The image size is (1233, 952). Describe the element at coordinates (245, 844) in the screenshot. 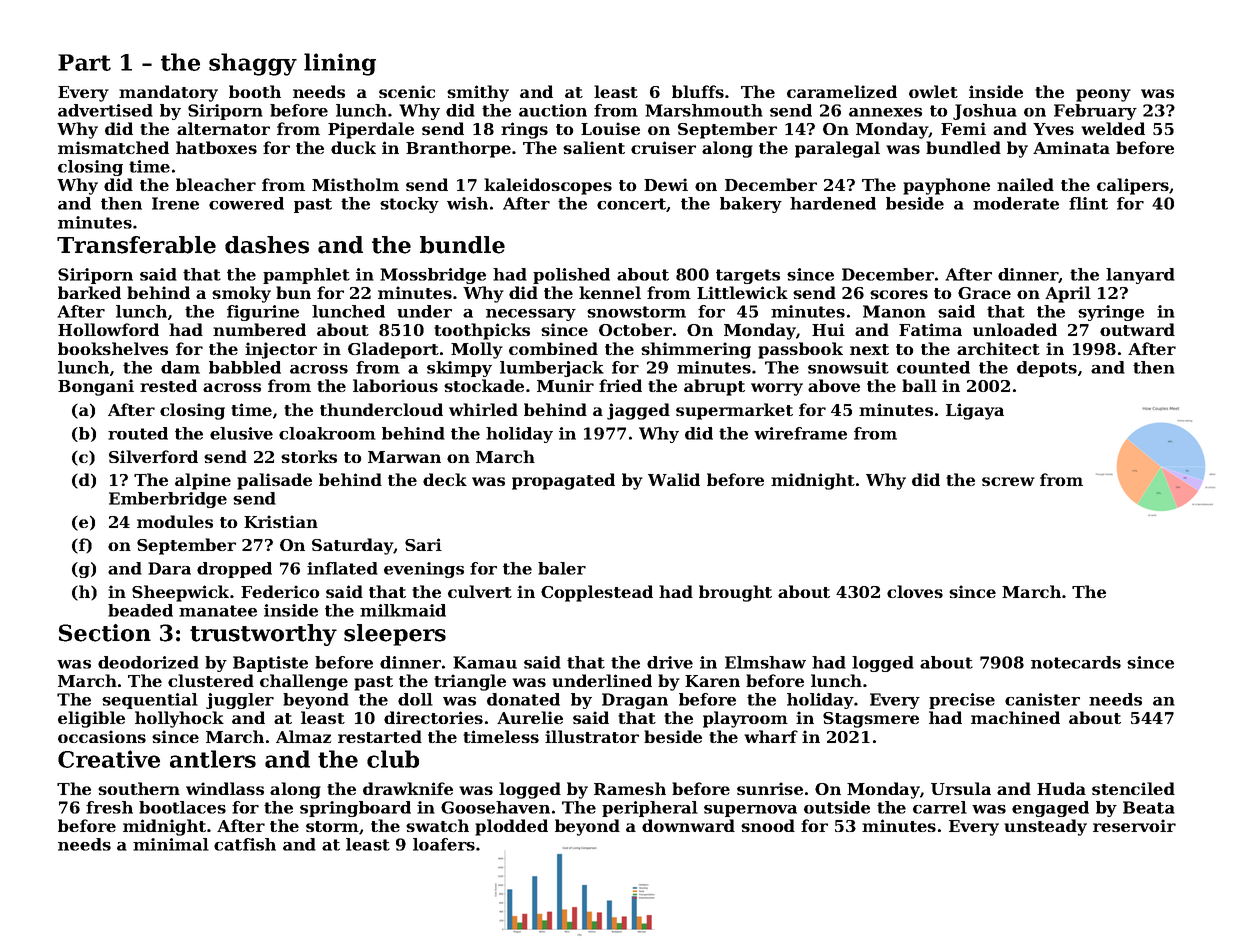

I see `catfish` at that location.
